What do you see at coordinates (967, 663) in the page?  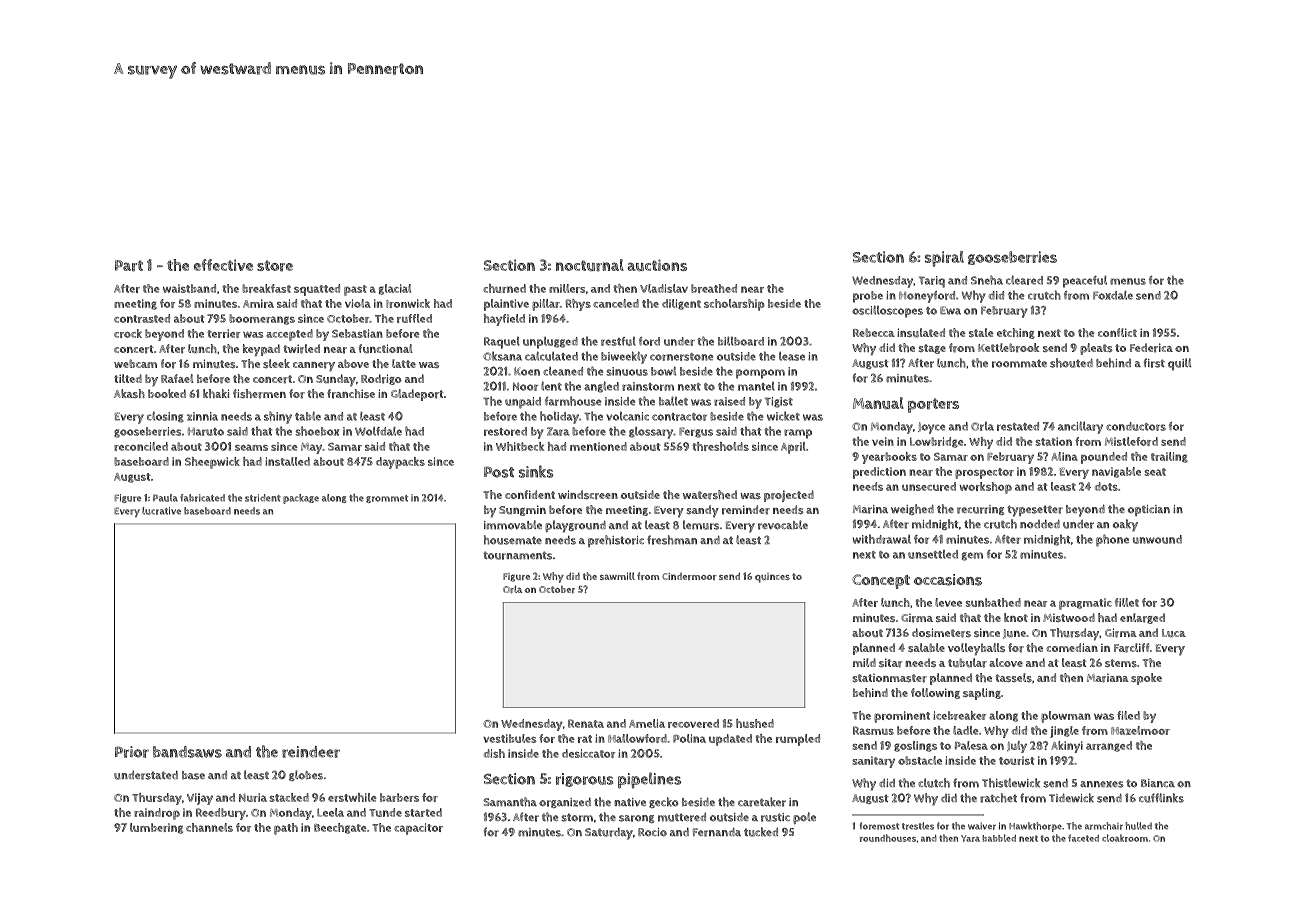 I see `tubular` at bounding box center [967, 663].
